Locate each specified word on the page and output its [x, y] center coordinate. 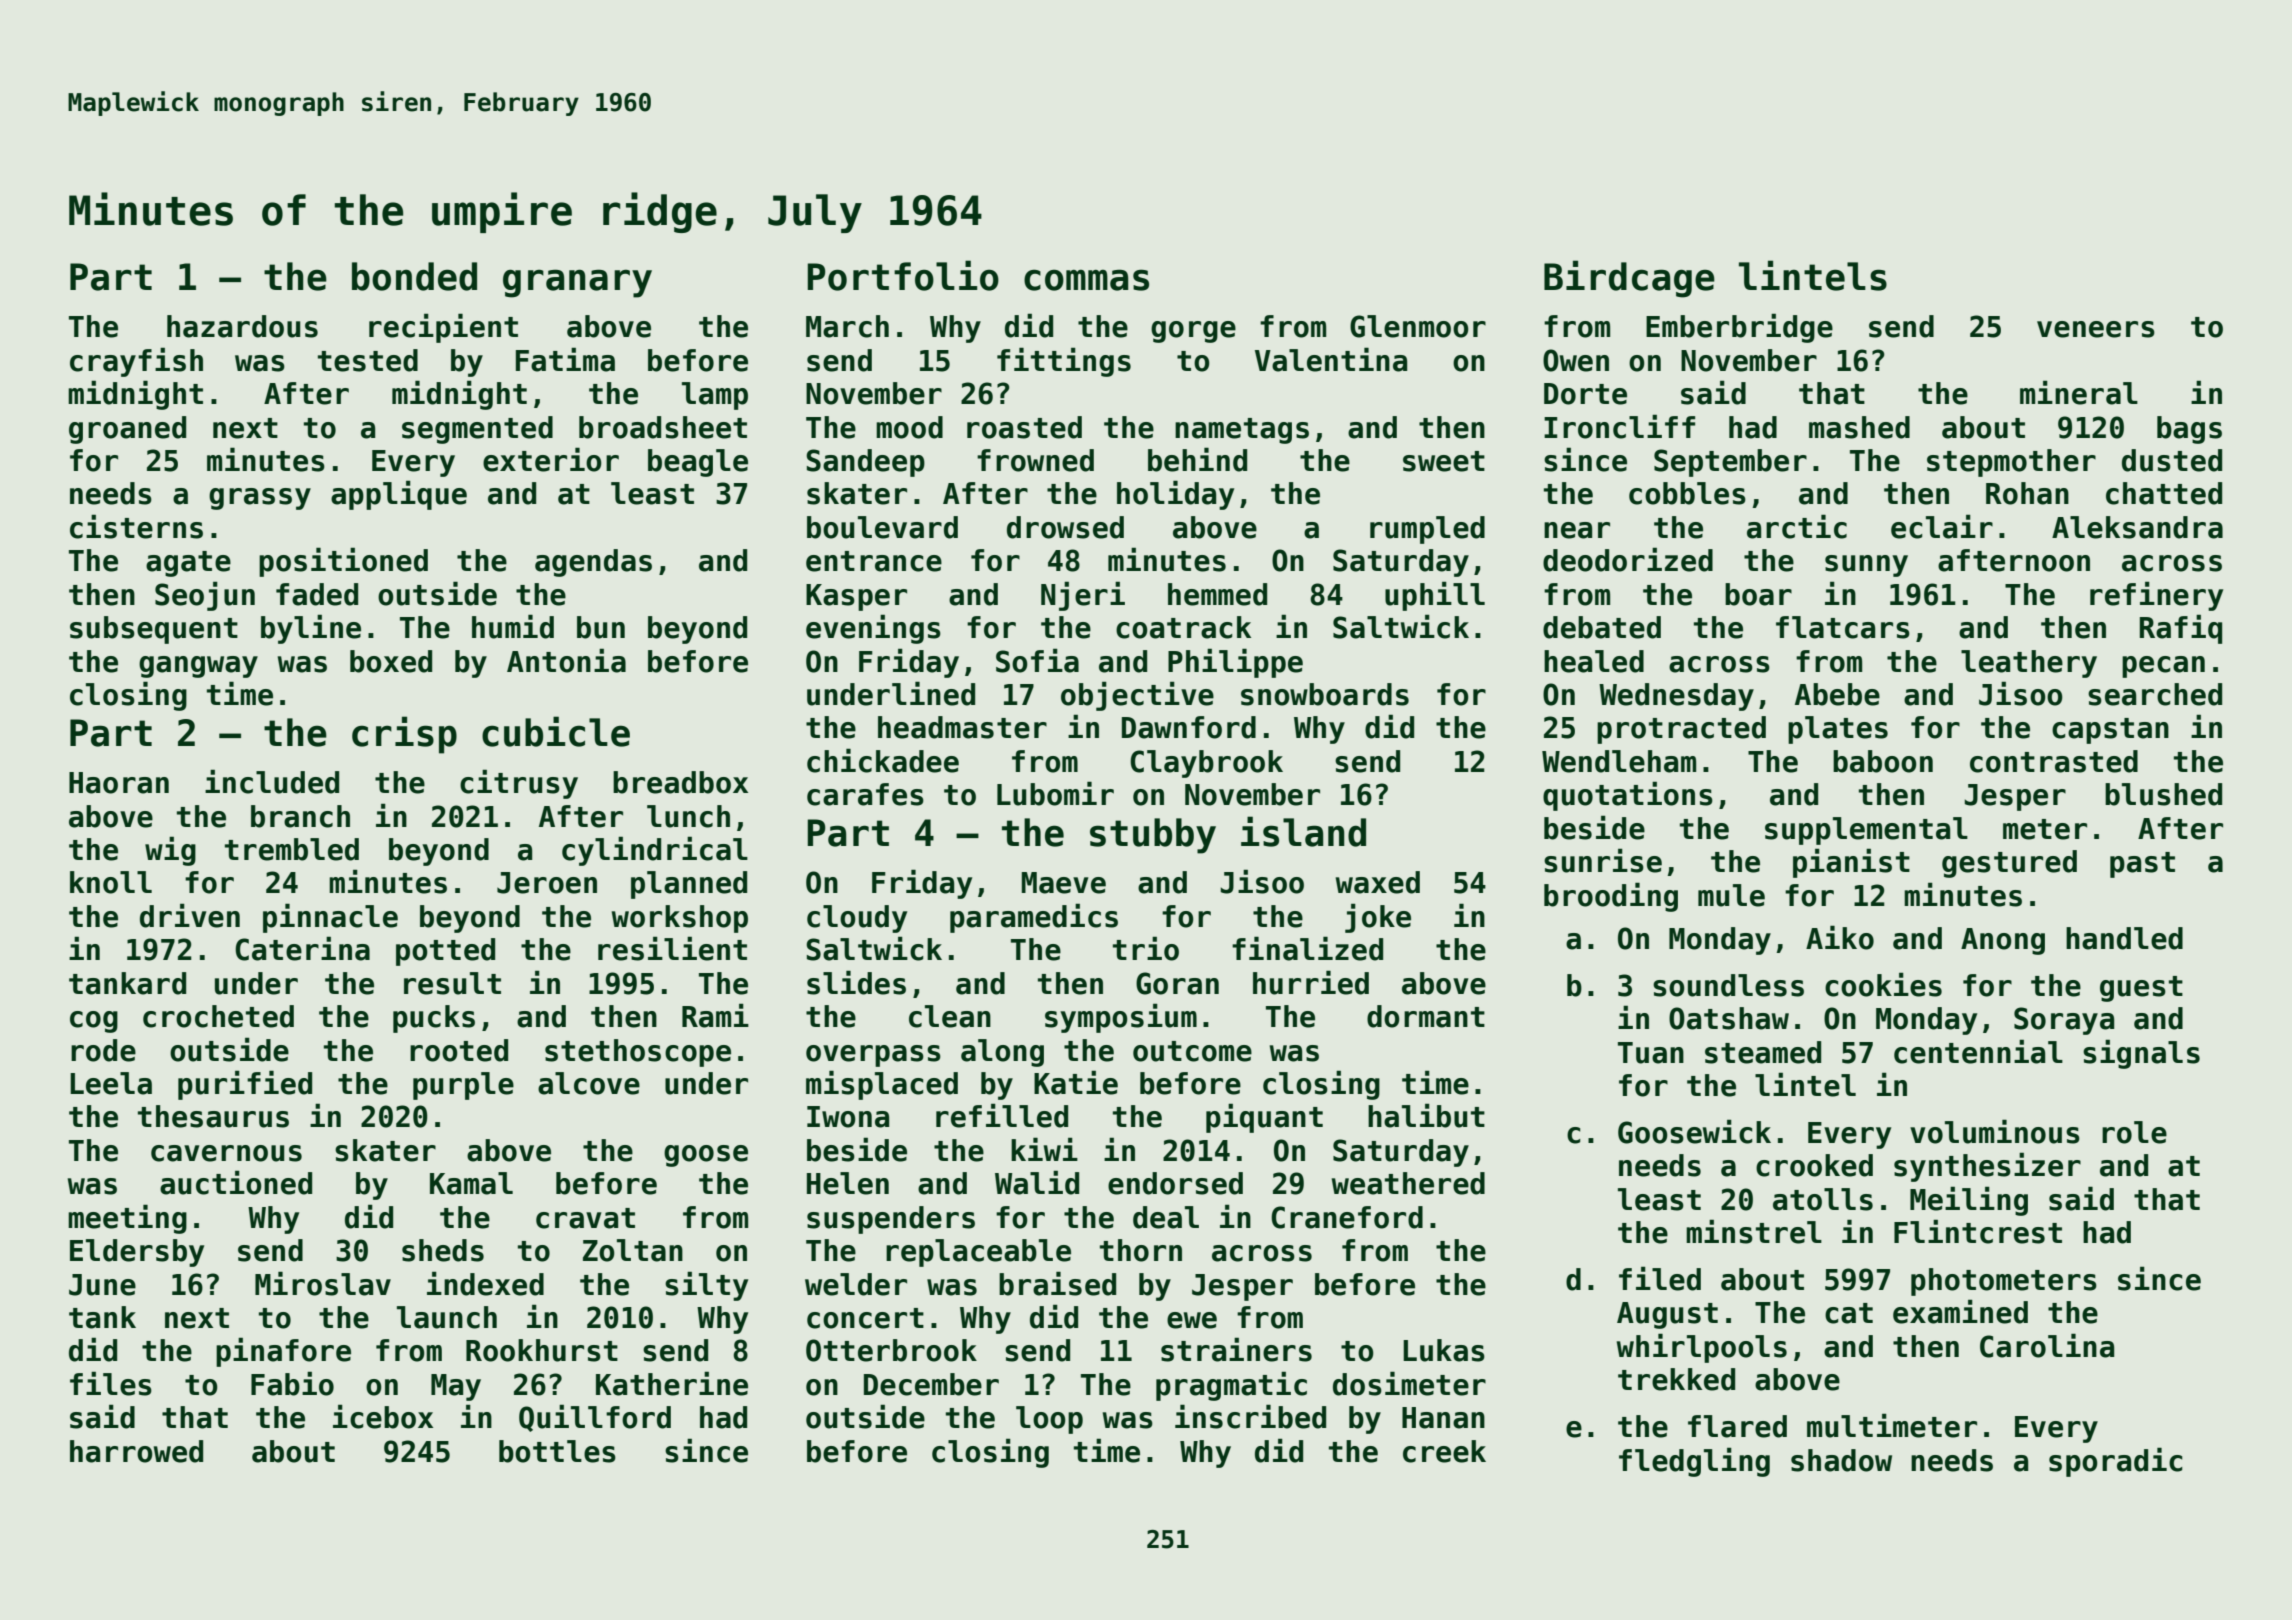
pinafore [283, 1352]
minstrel [1754, 1231]
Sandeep [865, 463]
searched [2155, 694]
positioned [343, 562]
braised [1057, 1283]
